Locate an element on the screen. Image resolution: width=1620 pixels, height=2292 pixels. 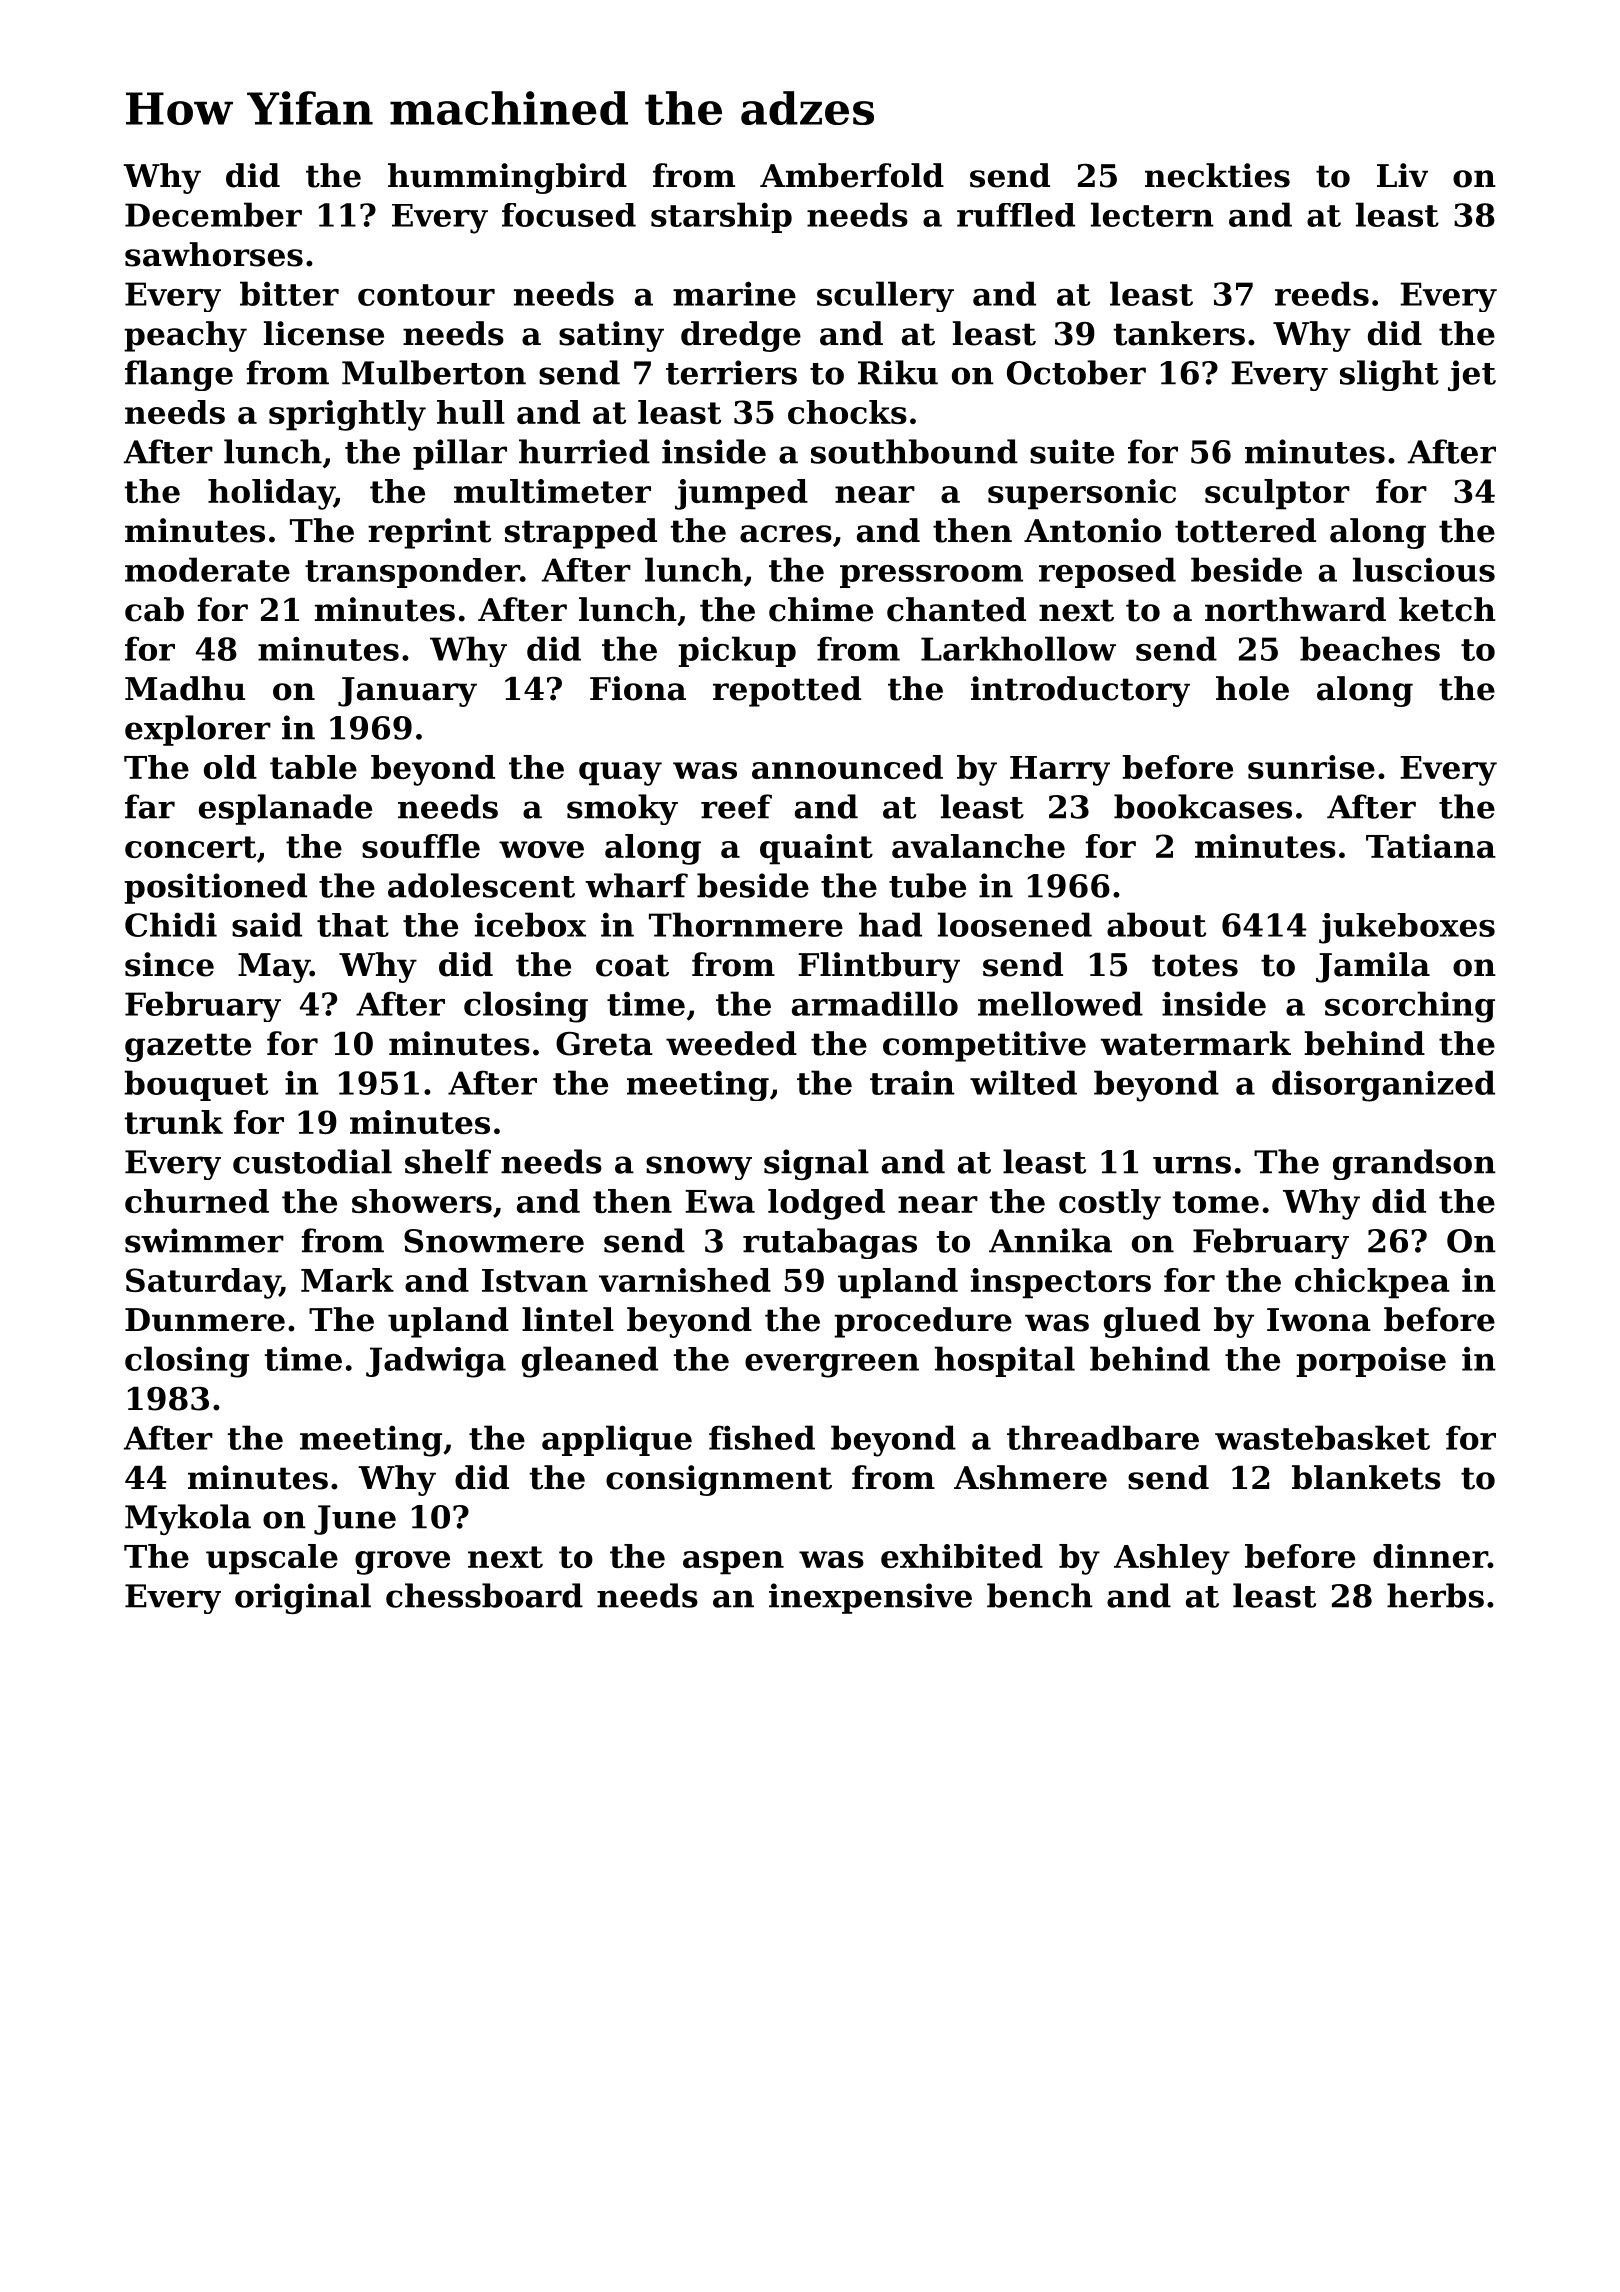
acres is located at coordinates (786, 534).
